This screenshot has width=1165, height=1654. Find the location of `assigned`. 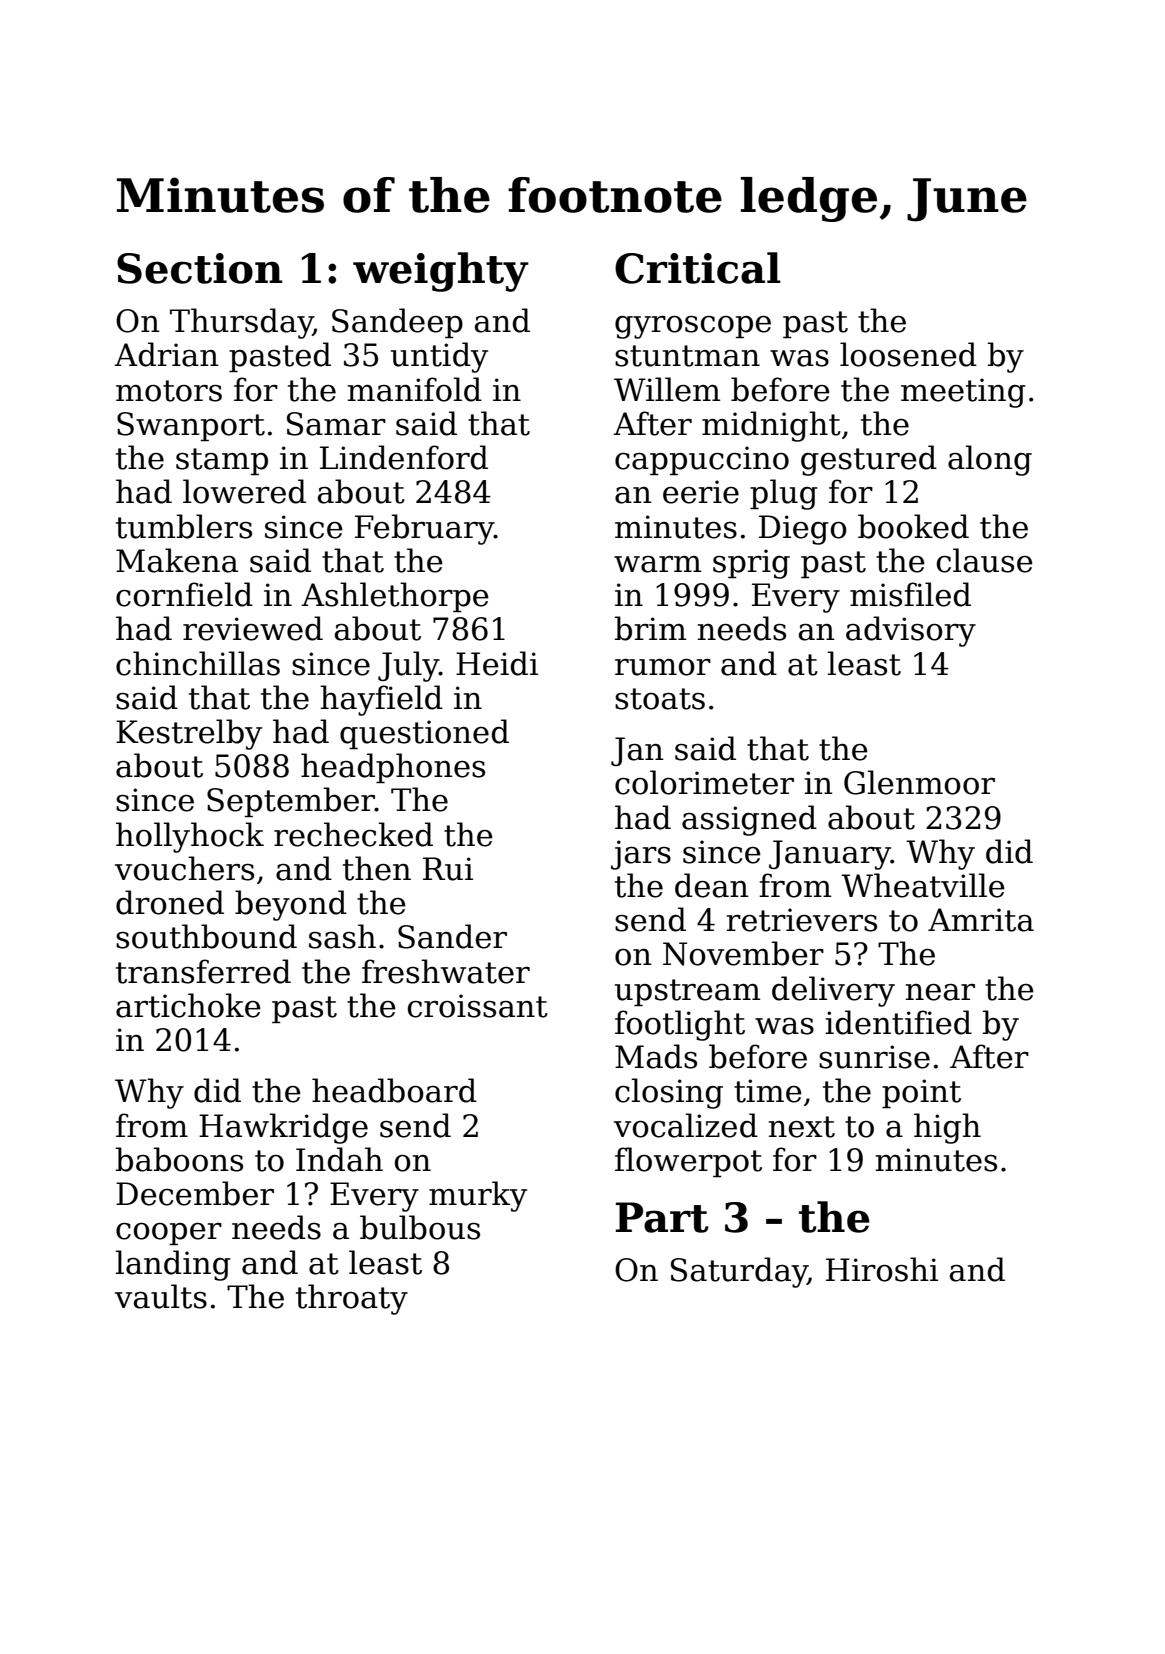

assigned is located at coordinates (749, 820).
